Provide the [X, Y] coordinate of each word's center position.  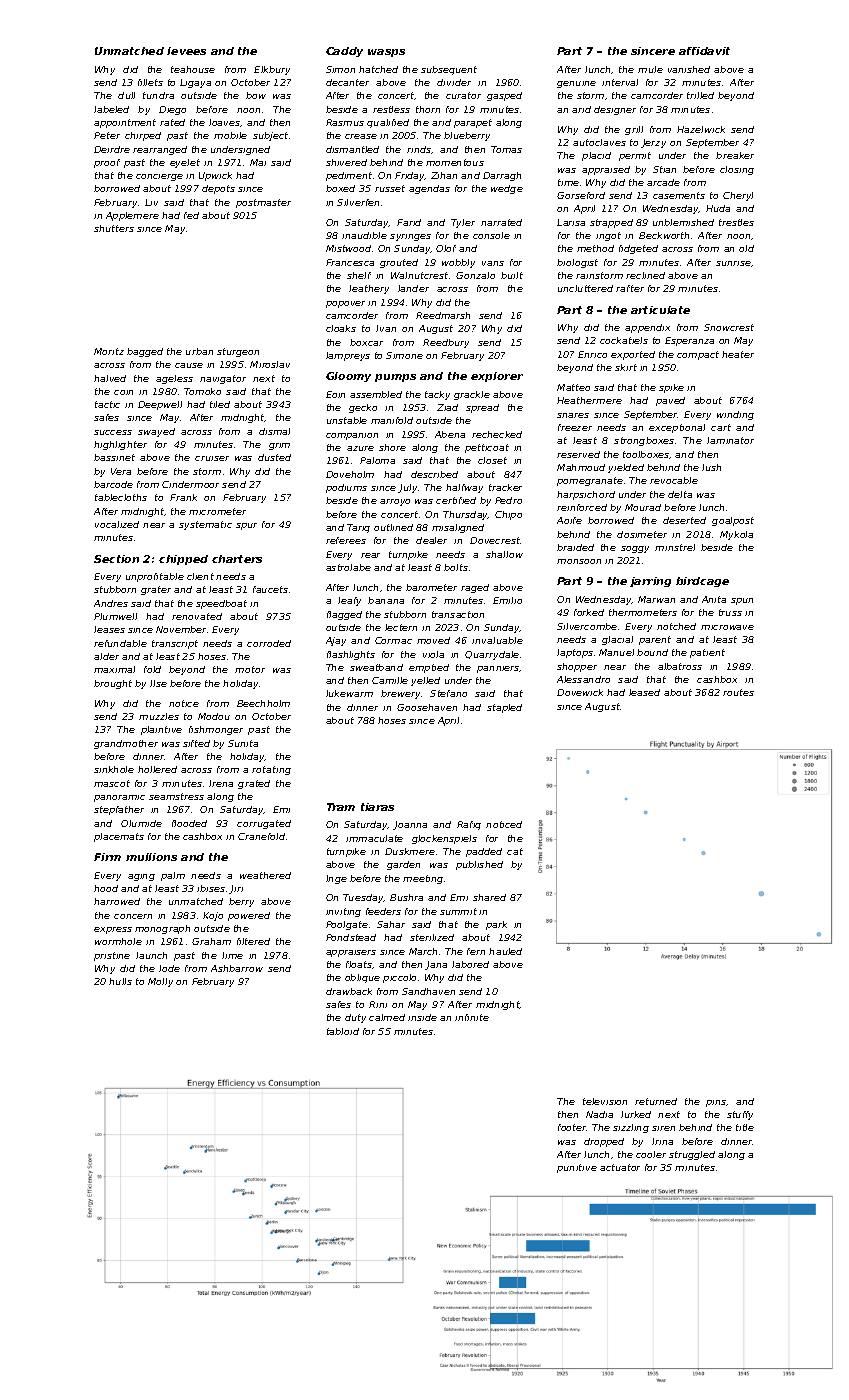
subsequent [449, 70]
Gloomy [348, 377]
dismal [274, 431]
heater [738, 354]
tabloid [343, 1031]
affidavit [704, 51]
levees [186, 51]
